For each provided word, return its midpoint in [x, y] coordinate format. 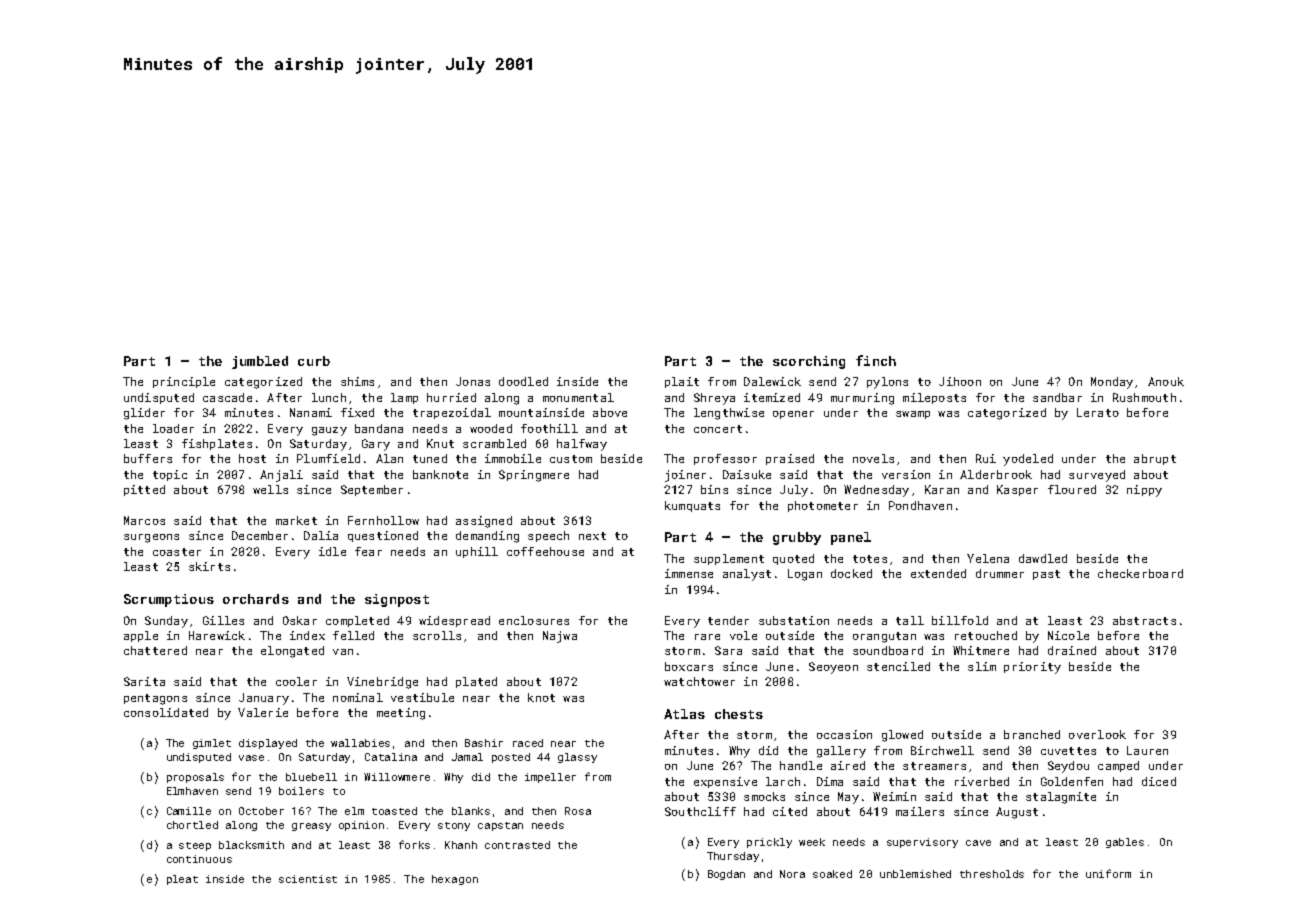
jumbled [260, 362]
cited [790, 811]
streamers [934, 766]
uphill [477, 552]
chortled [192, 825]
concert [718, 429]
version [906, 474]
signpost [397, 600]
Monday [1112, 383]
